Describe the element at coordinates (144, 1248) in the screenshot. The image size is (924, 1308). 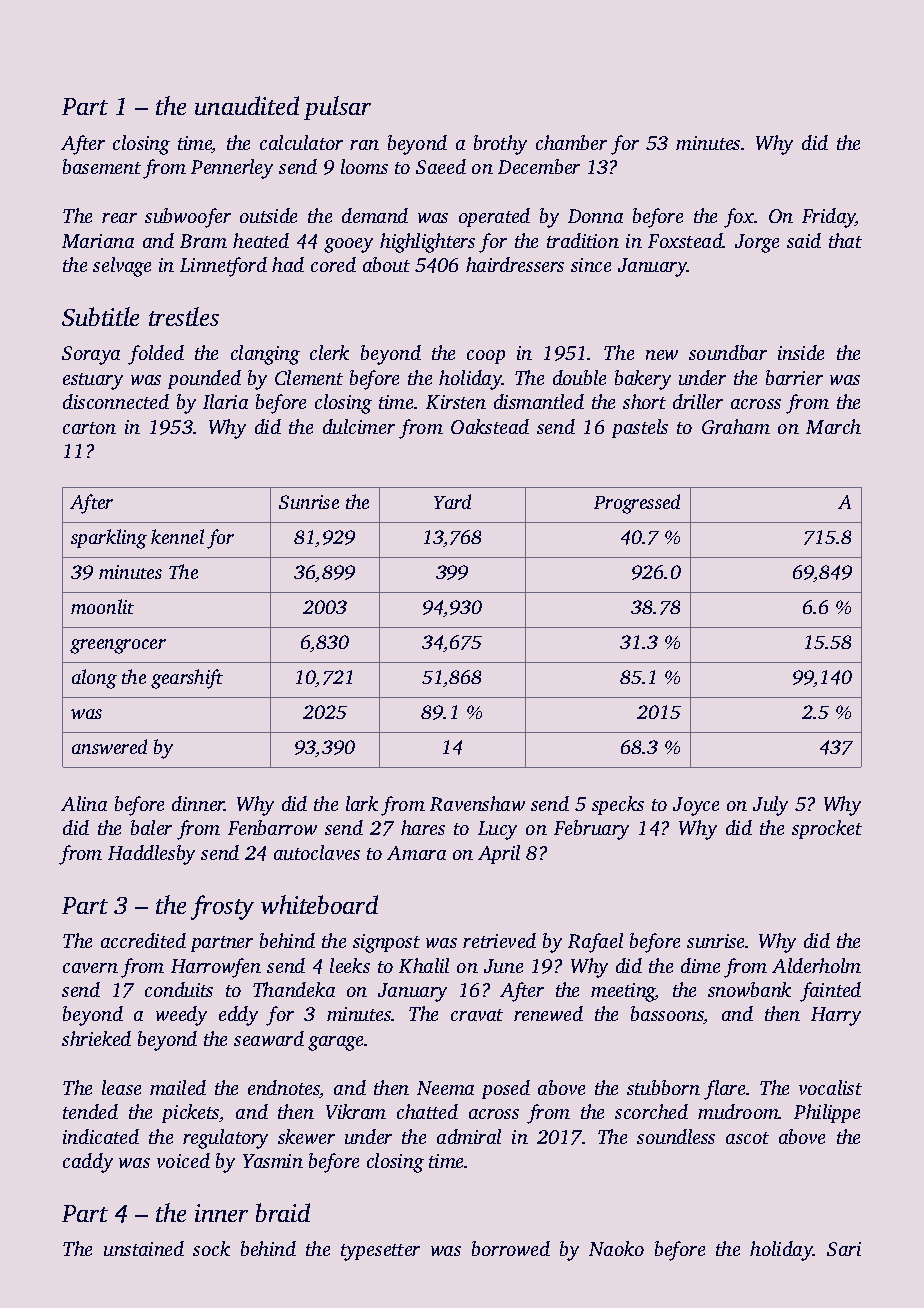
I see `unstained` at that location.
